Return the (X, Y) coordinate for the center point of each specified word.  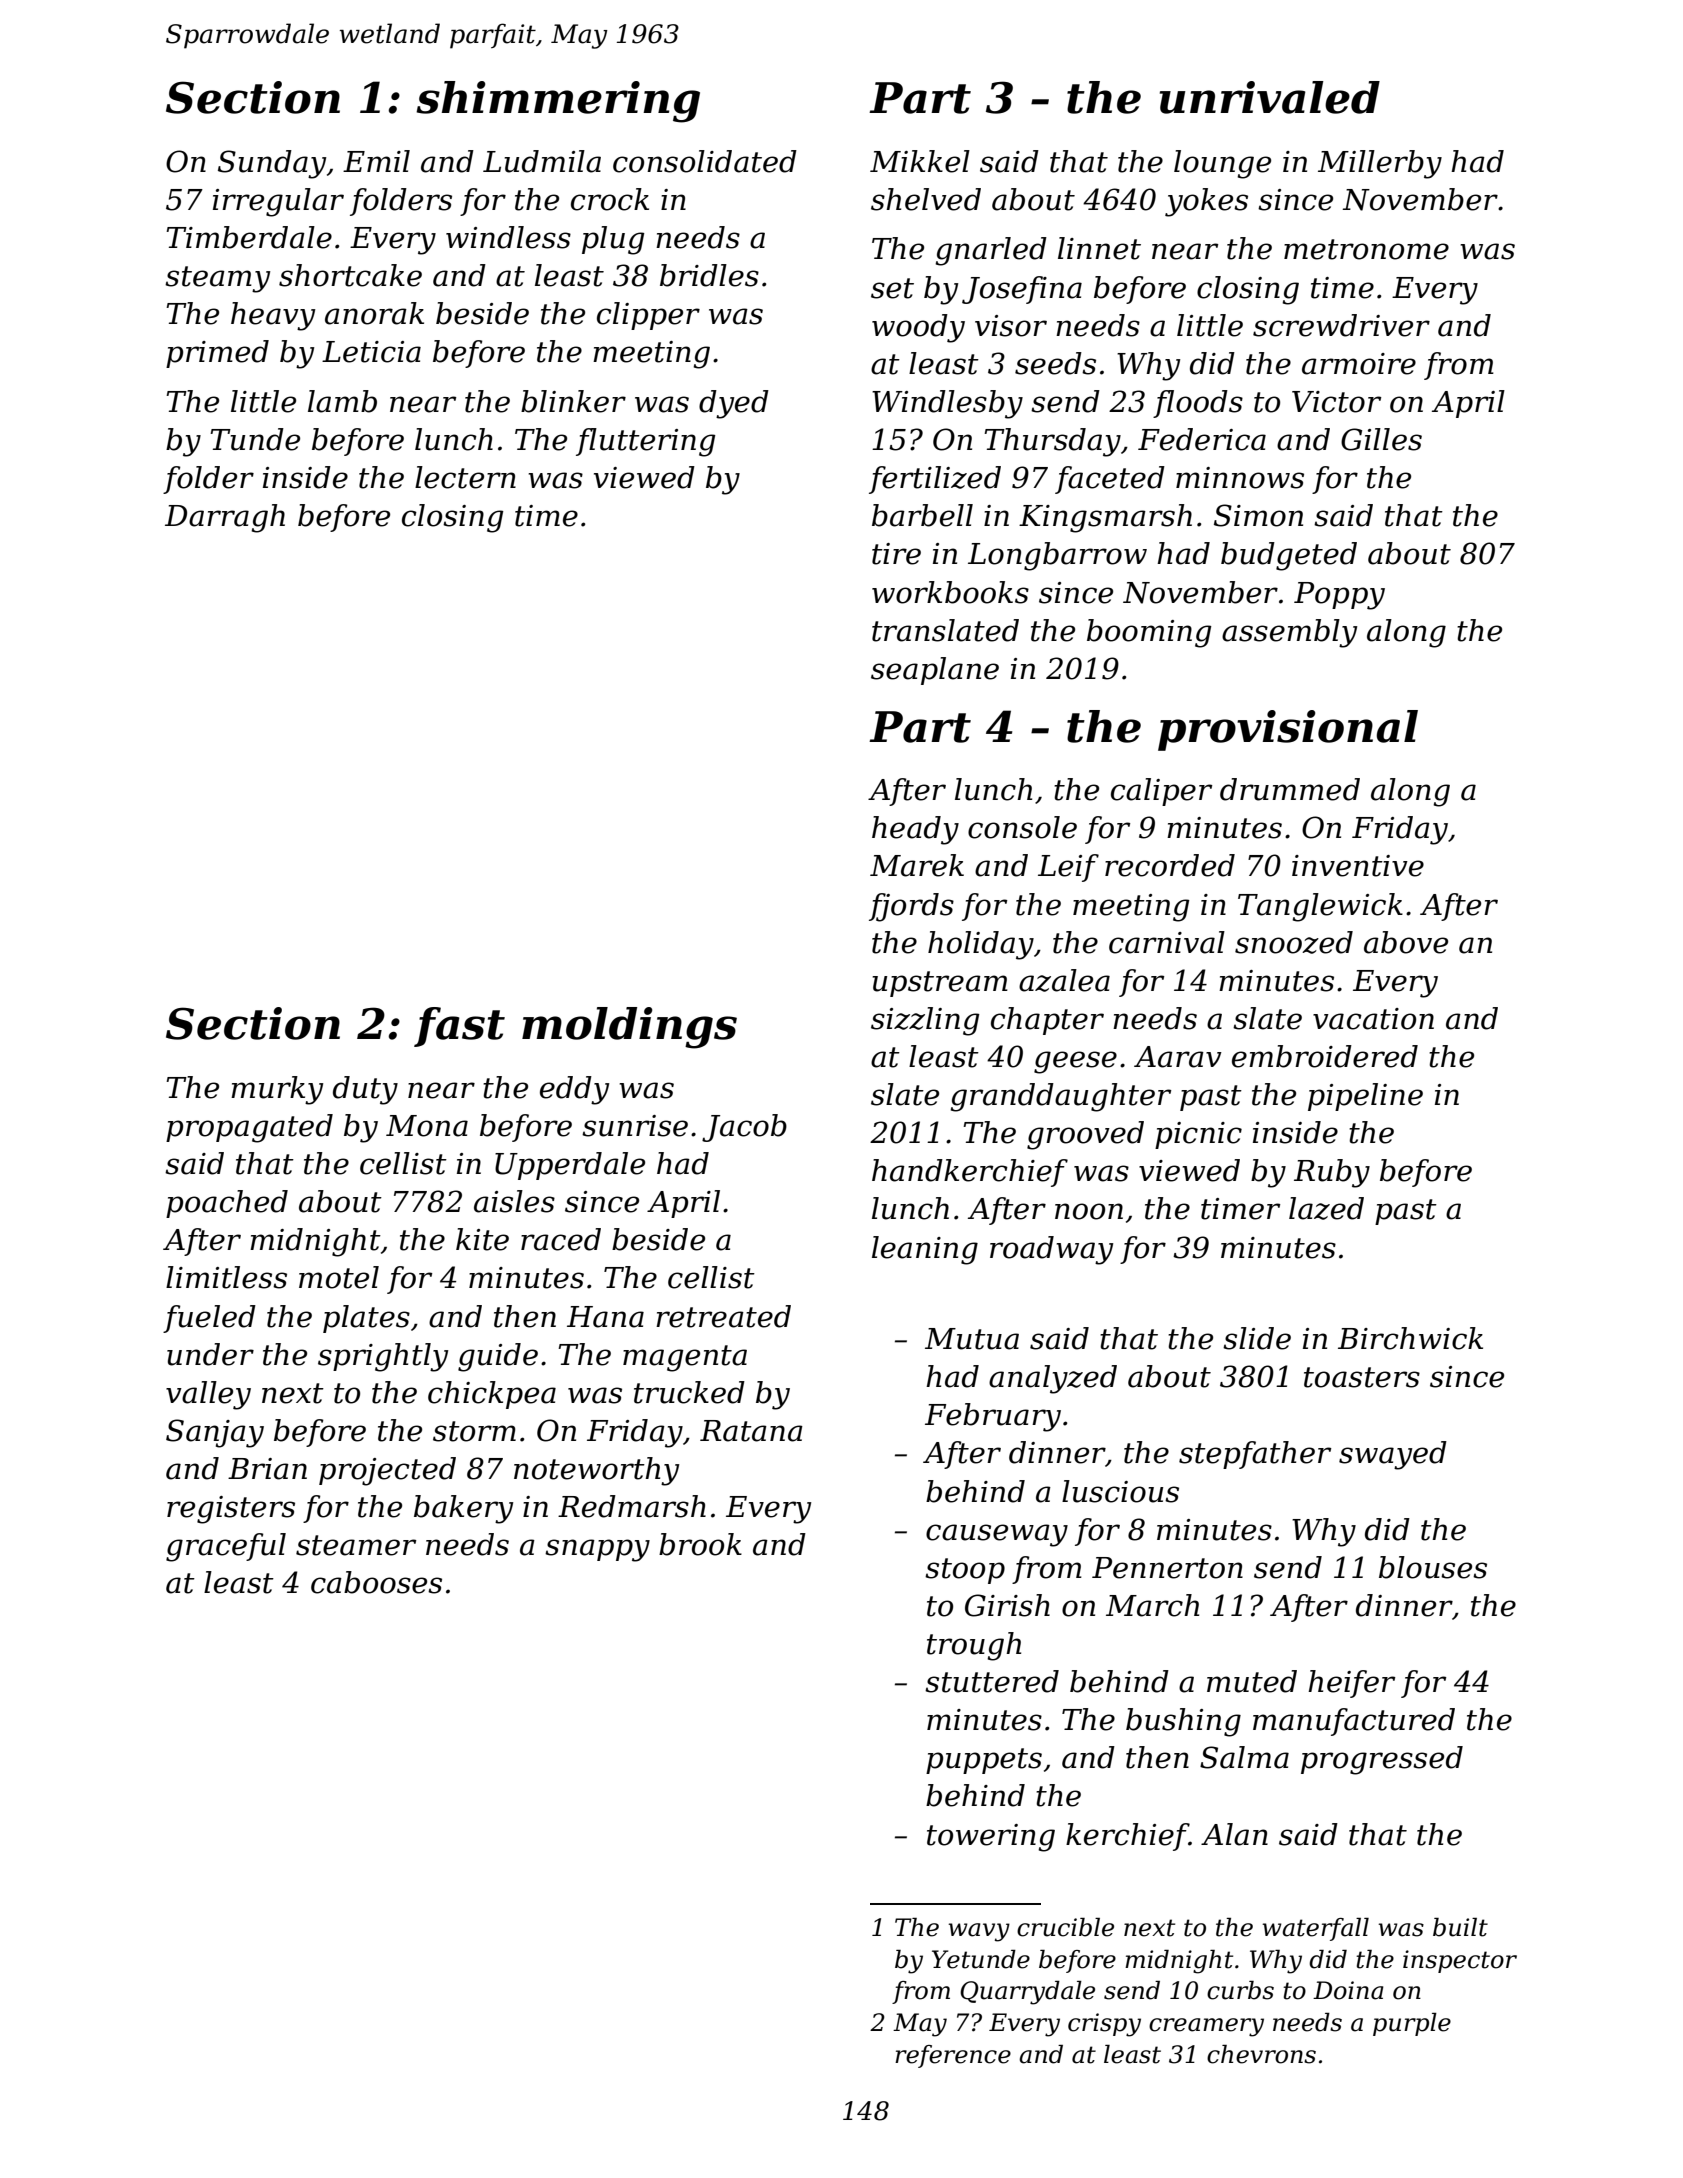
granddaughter (1060, 1097)
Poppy (1339, 596)
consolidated (705, 161)
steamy (217, 279)
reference (953, 2056)
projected (387, 1471)
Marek (917, 865)
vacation (1373, 1019)
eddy (574, 1090)
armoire (1359, 364)
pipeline (1365, 1097)
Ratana (751, 1431)
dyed (734, 404)
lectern (465, 477)
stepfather (1255, 1455)
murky (277, 1090)
